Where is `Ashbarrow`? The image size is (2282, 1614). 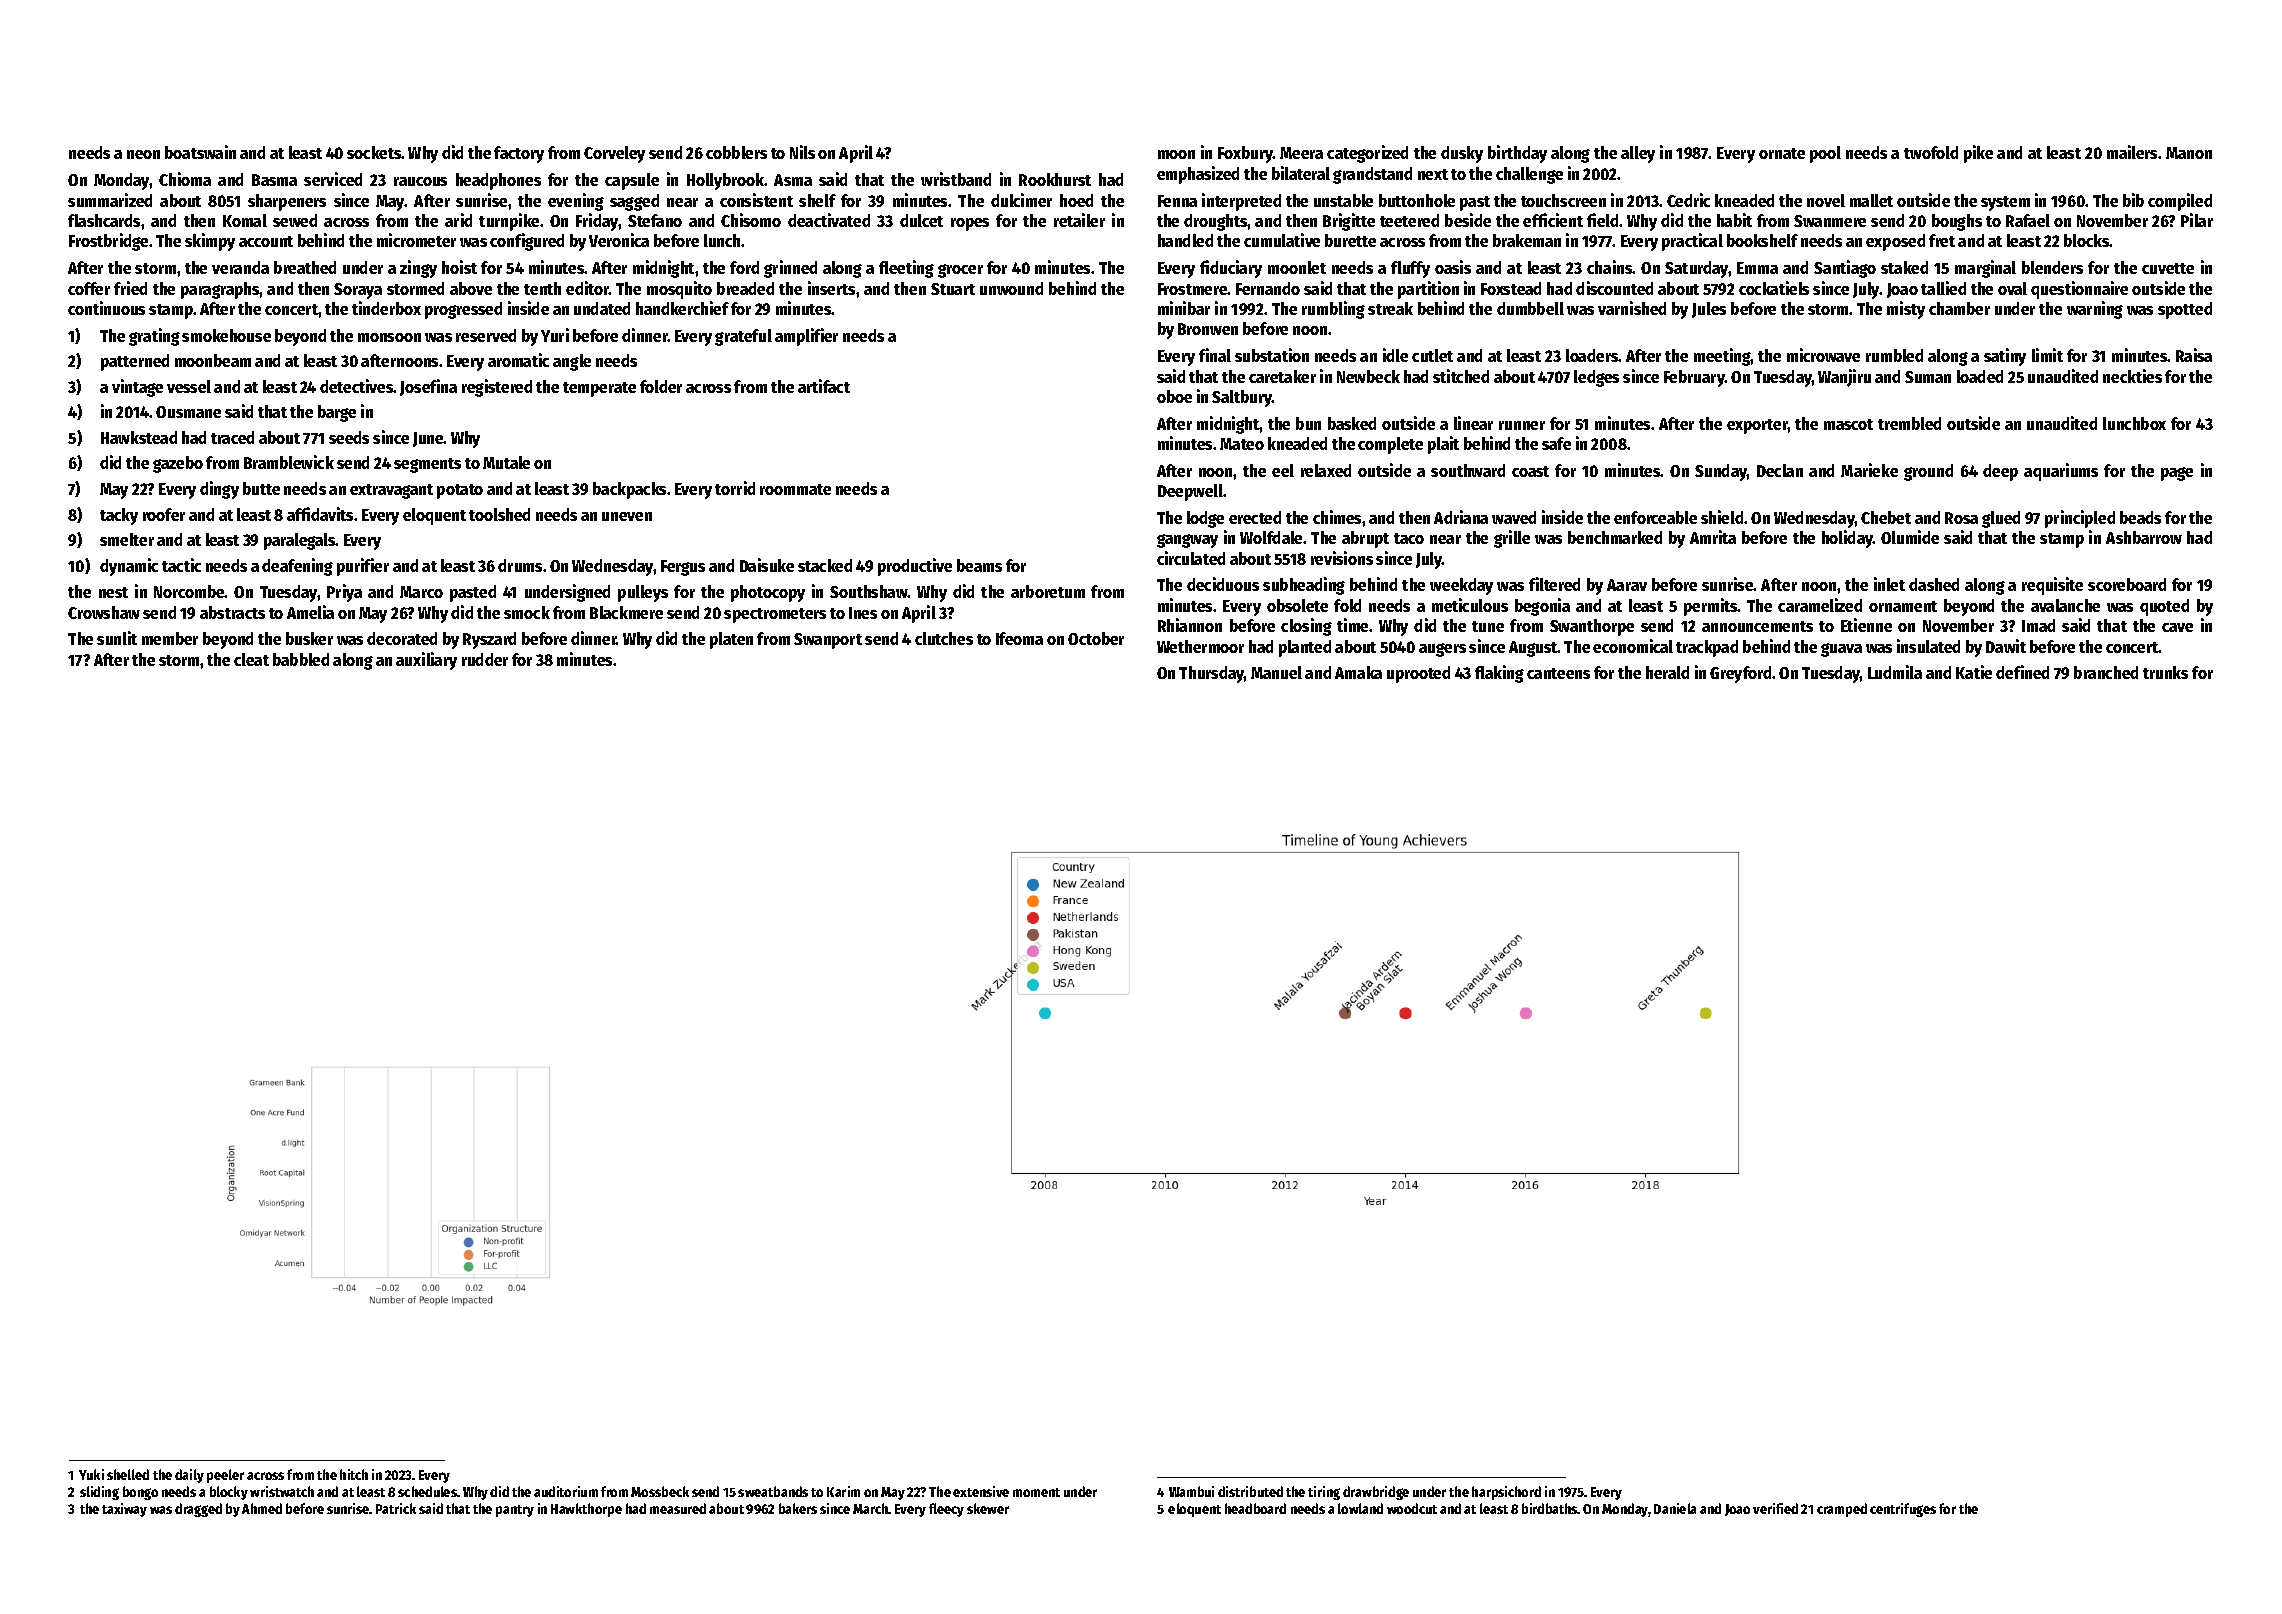
Ashbarrow is located at coordinates (2144, 537).
